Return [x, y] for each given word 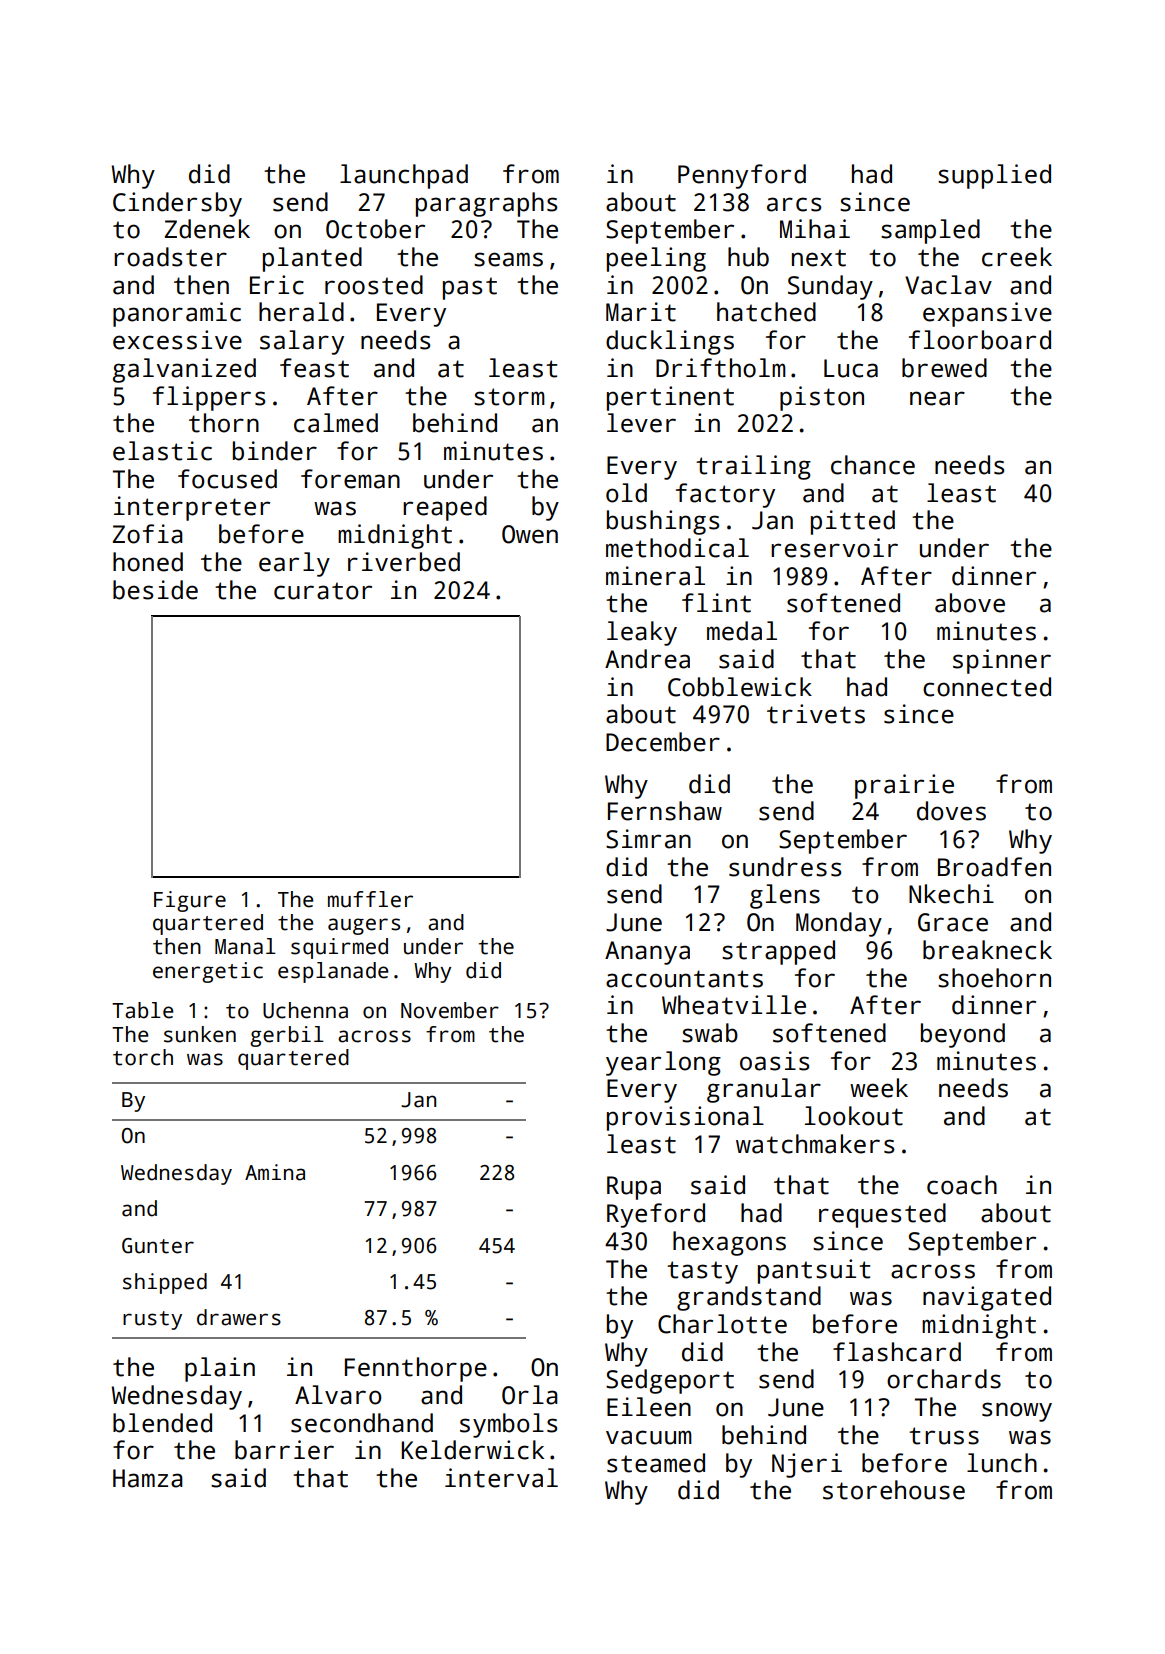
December [663, 742]
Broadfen [994, 867]
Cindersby [177, 204]
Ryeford [656, 1215]
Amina [275, 1172]
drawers [239, 1317]
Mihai [815, 229]
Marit [641, 312]
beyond [963, 1035]
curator [323, 591]
